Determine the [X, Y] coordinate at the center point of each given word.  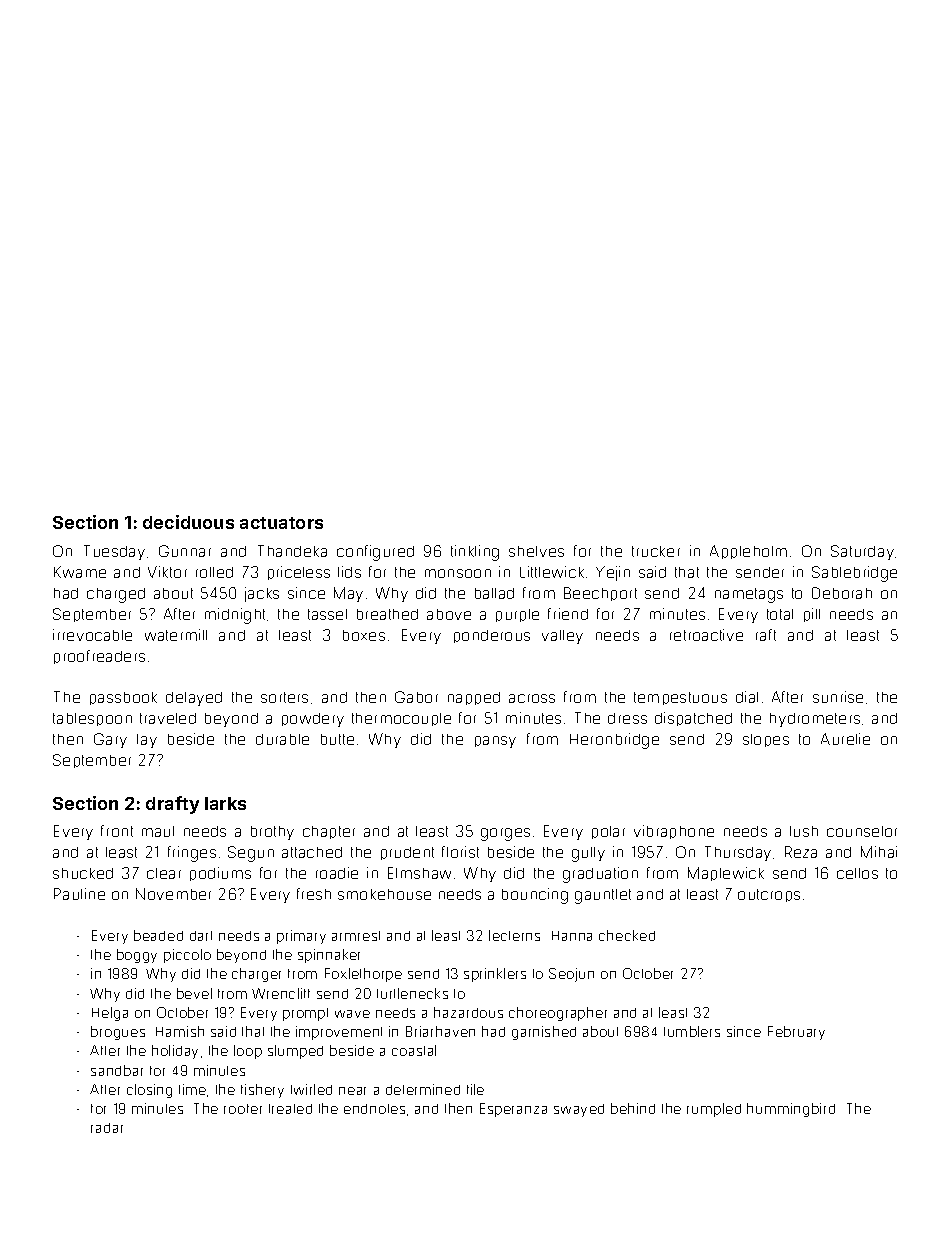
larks [225, 803]
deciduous [188, 522]
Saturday [862, 552]
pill [812, 615]
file [475, 1089]
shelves [536, 551]
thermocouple [401, 719]
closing [149, 1091]
